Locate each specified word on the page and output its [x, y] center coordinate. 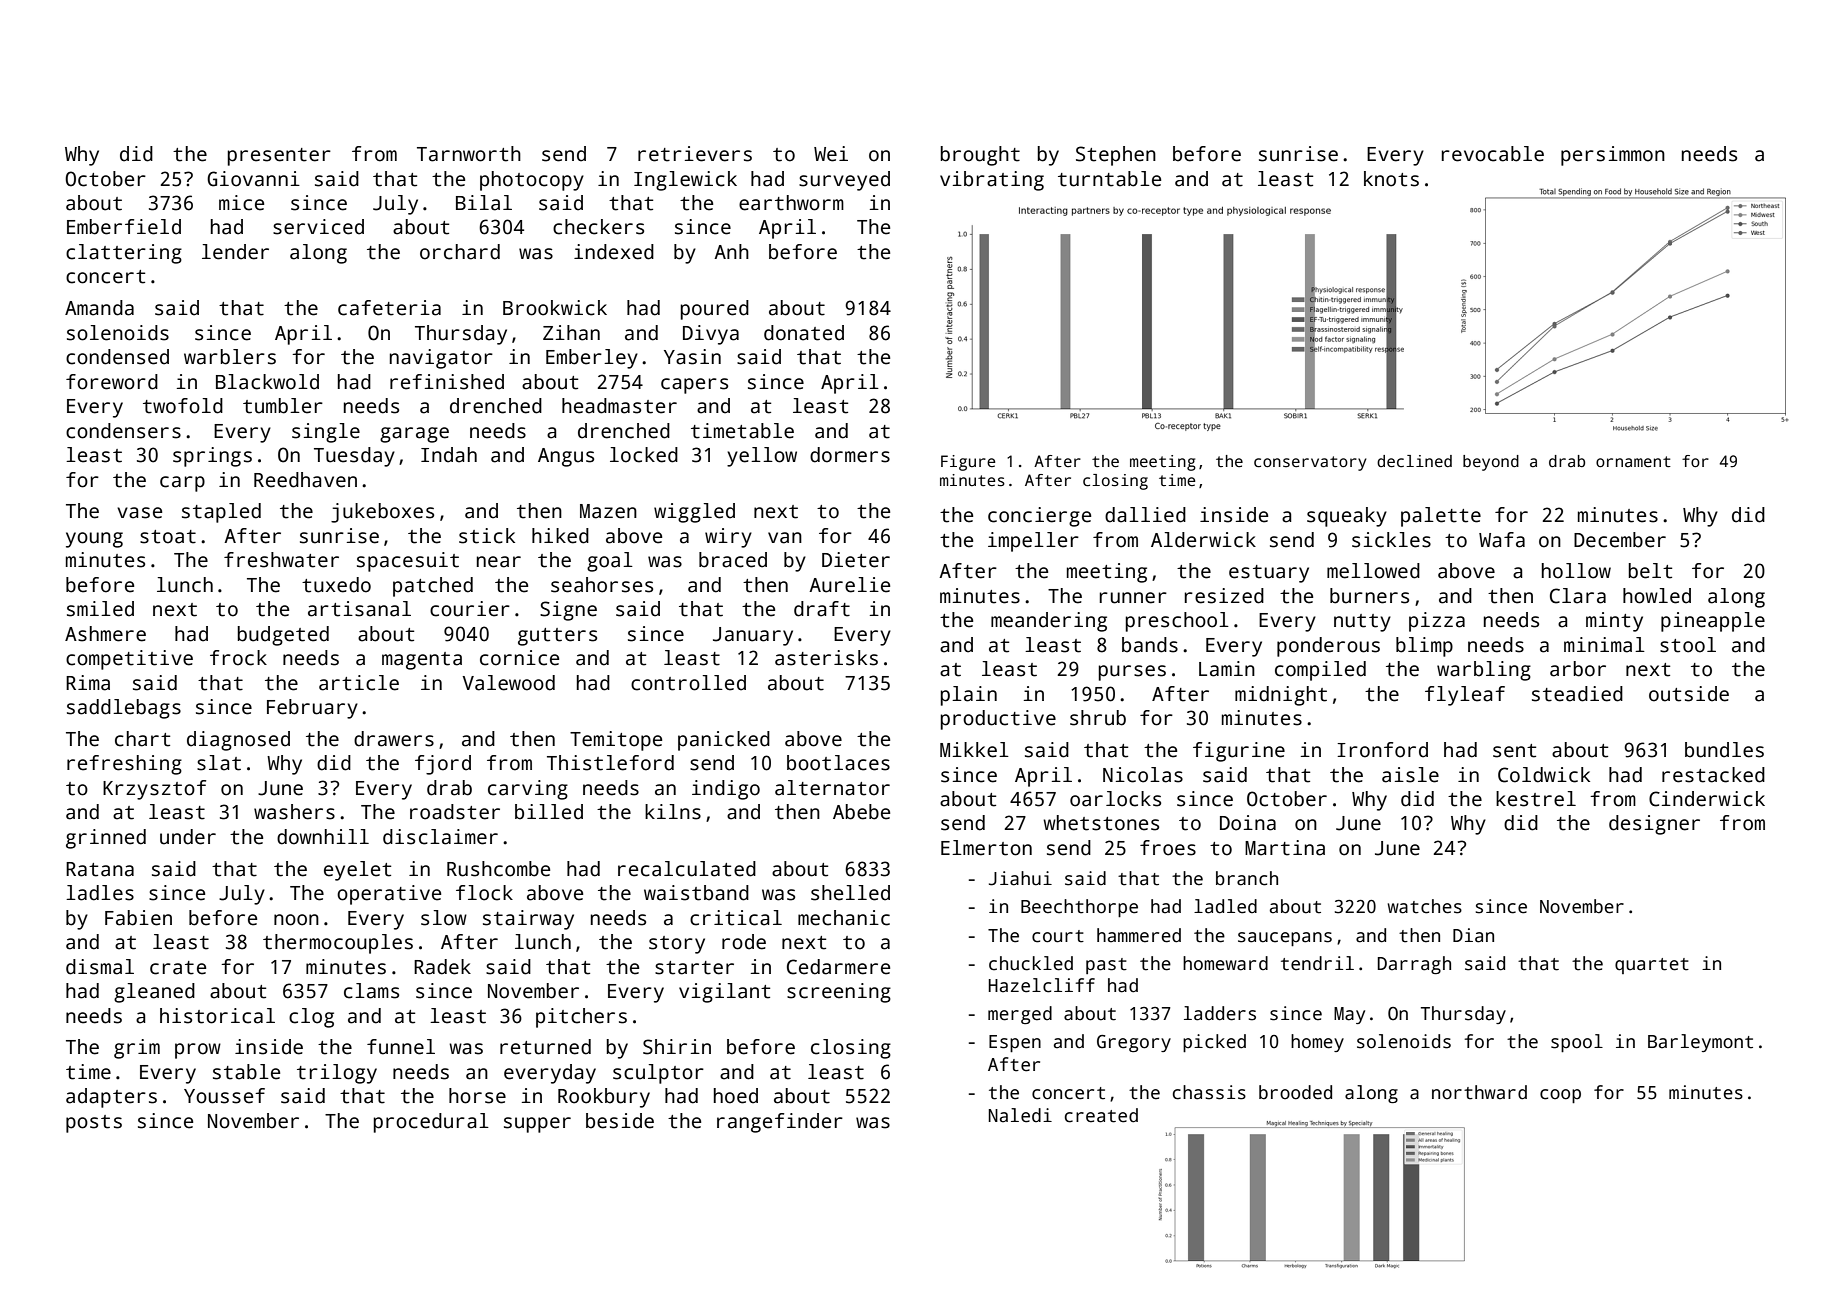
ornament [1633, 461]
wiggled [694, 513]
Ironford [1382, 750]
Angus [566, 457]
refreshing [124, 765]
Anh [731, 251]
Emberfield [124, 227]
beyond [1491, 463]
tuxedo [336, 585]
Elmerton [986, 848]
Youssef [224, 1096]
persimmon [1613, 156]
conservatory [1310, 463]
